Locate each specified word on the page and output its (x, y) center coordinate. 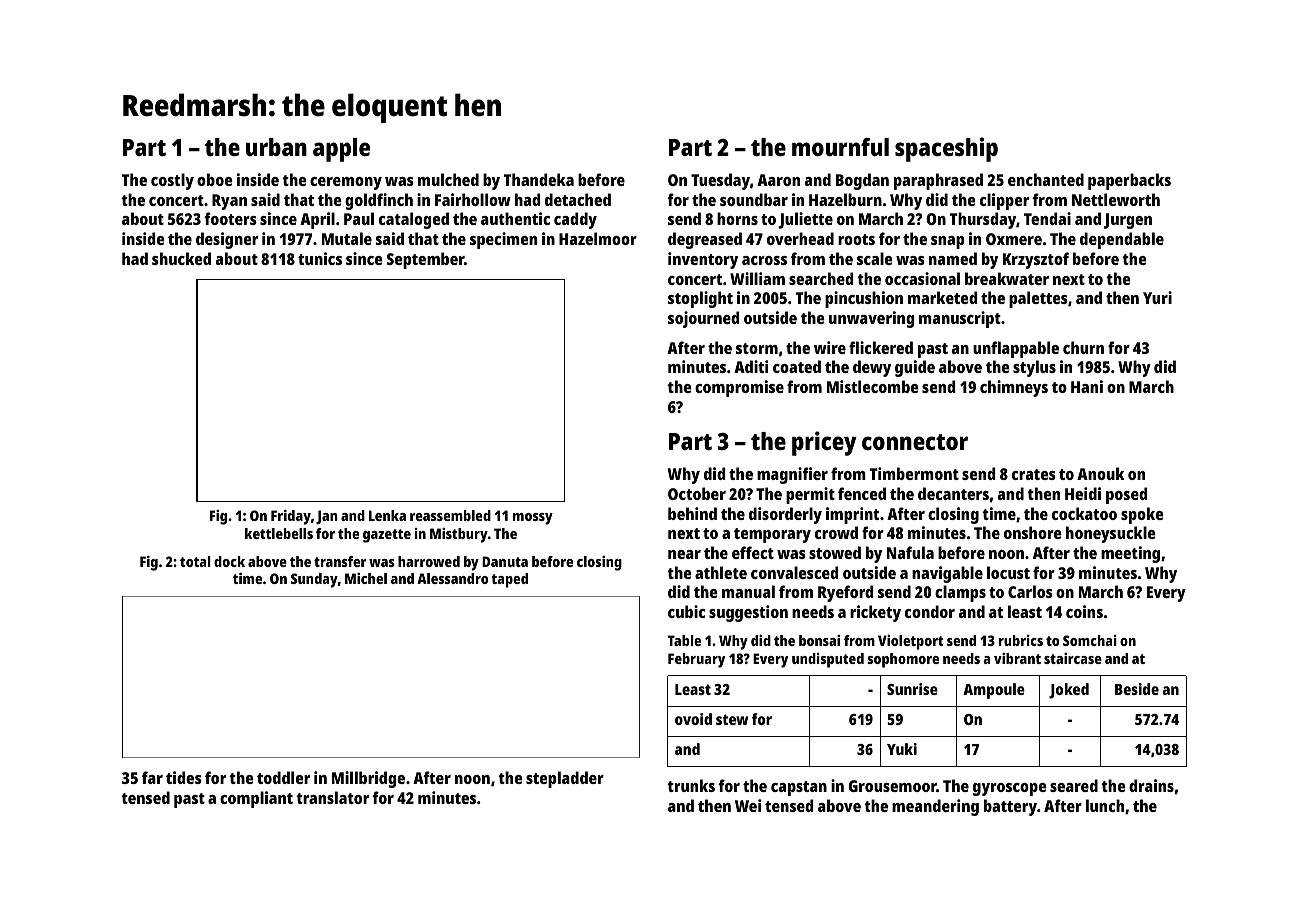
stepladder (565, 779)
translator (332, 797)
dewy (872, 368)
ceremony (346, 183)
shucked (181, 258)
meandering (935, 807)
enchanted (1046, 179)
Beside (1137, 689)
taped (509, 580)
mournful (840, 147)
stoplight (700, 299)
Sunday (314, 580)
